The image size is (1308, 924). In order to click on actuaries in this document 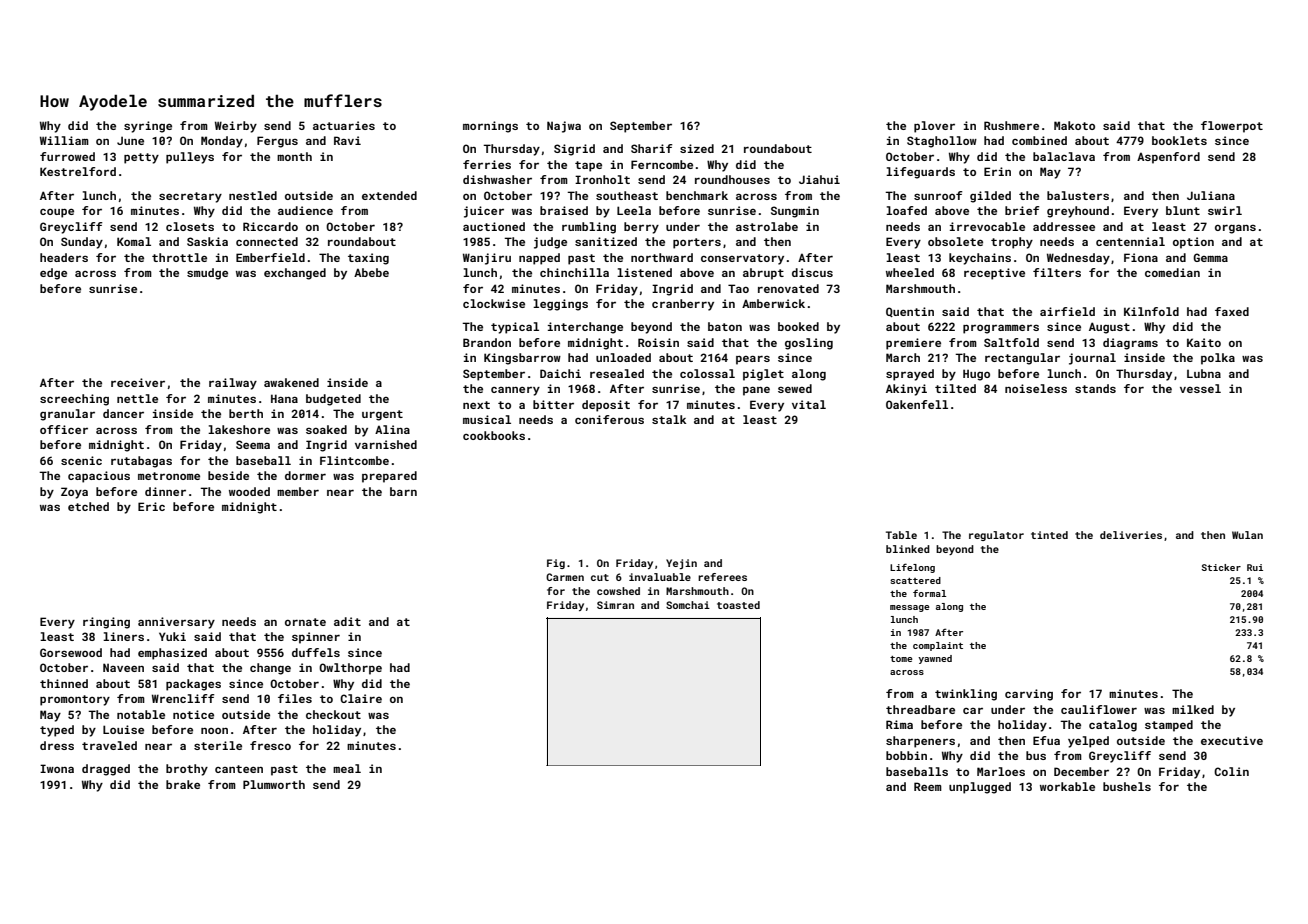, I will do `click(344, 125)`.
